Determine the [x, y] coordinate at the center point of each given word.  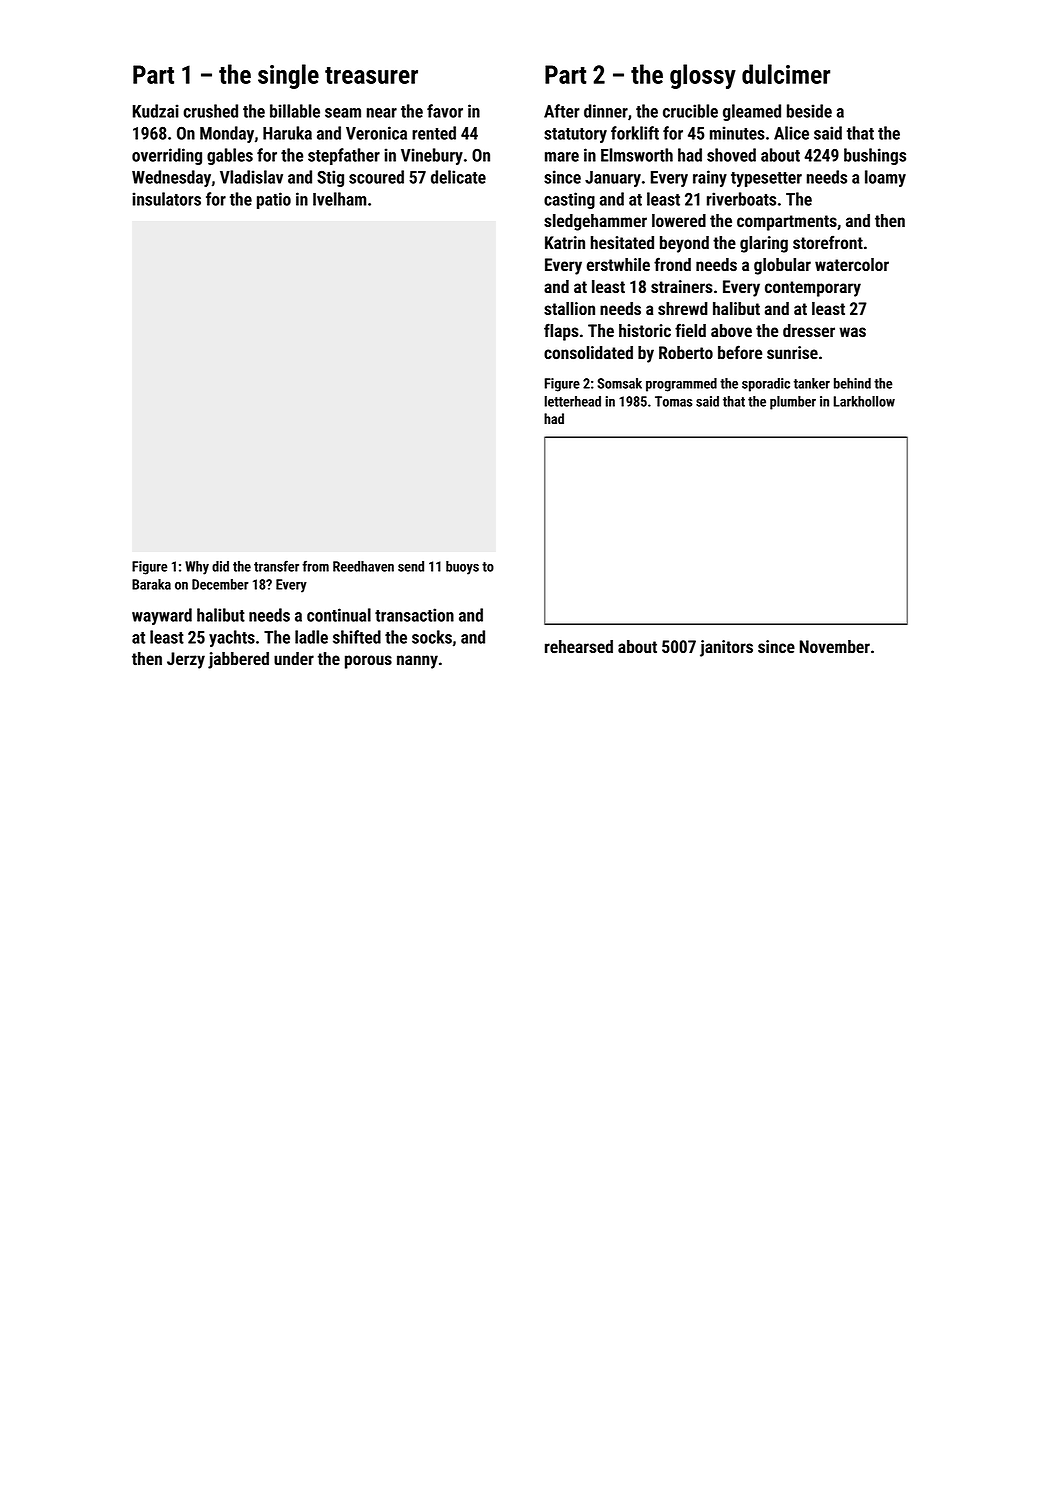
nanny [417, 662]
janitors [726, 648]
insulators [166, 199]
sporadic [766, 385]
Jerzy [186, 660]
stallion [569, 308]
